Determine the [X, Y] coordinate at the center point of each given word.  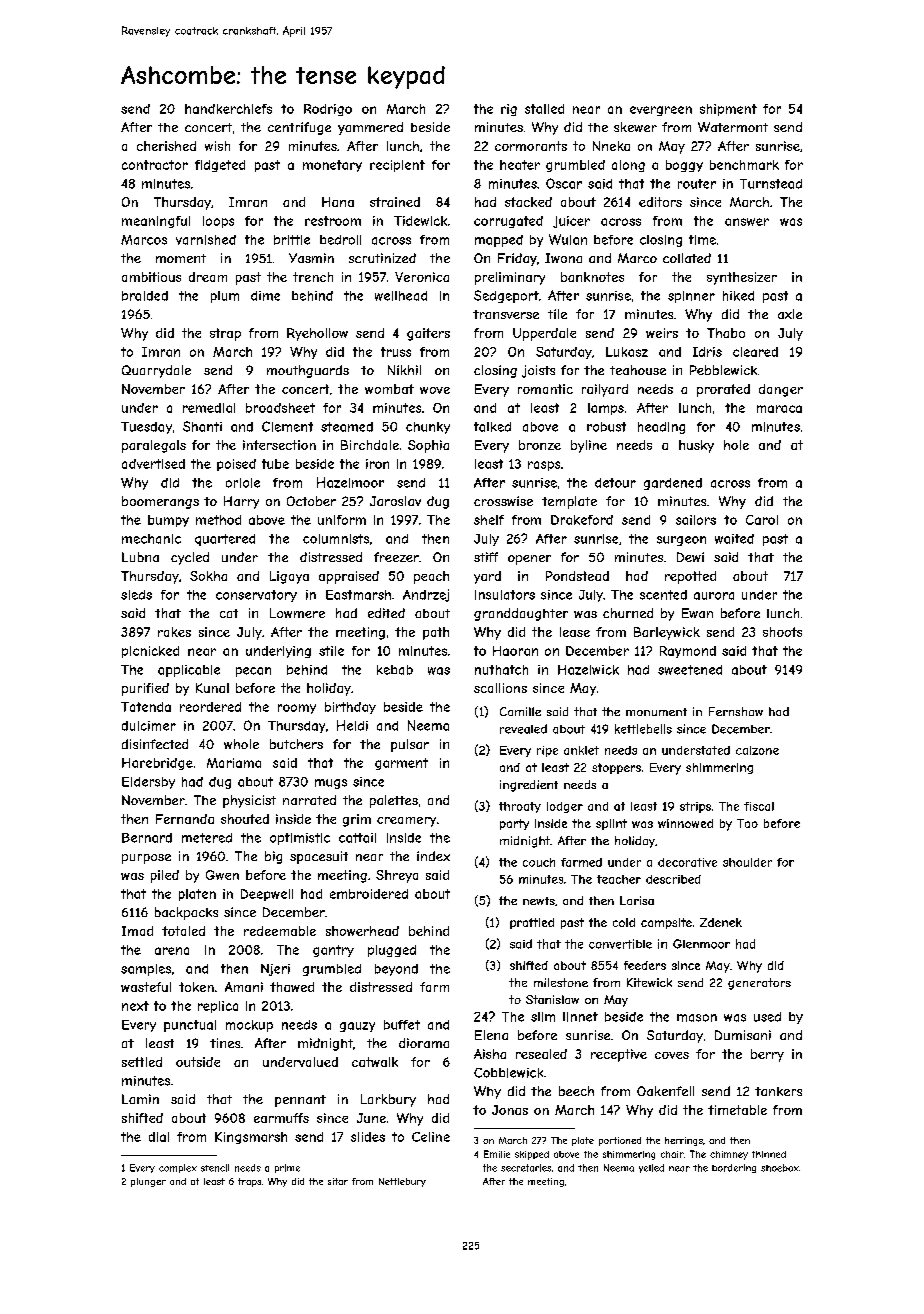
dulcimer [149, 726]
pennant [300, 1101]
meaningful [156, 222]
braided [145, 296]
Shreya [397, 876]
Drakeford [582, 520]
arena [172, 951]
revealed [523, 729]
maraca [779, 409]
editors [660, 202]
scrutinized [382, 258]
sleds [136, 595]
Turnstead [771, 184]
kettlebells [643, 729]
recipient [397, 166]
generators [759, 984]
